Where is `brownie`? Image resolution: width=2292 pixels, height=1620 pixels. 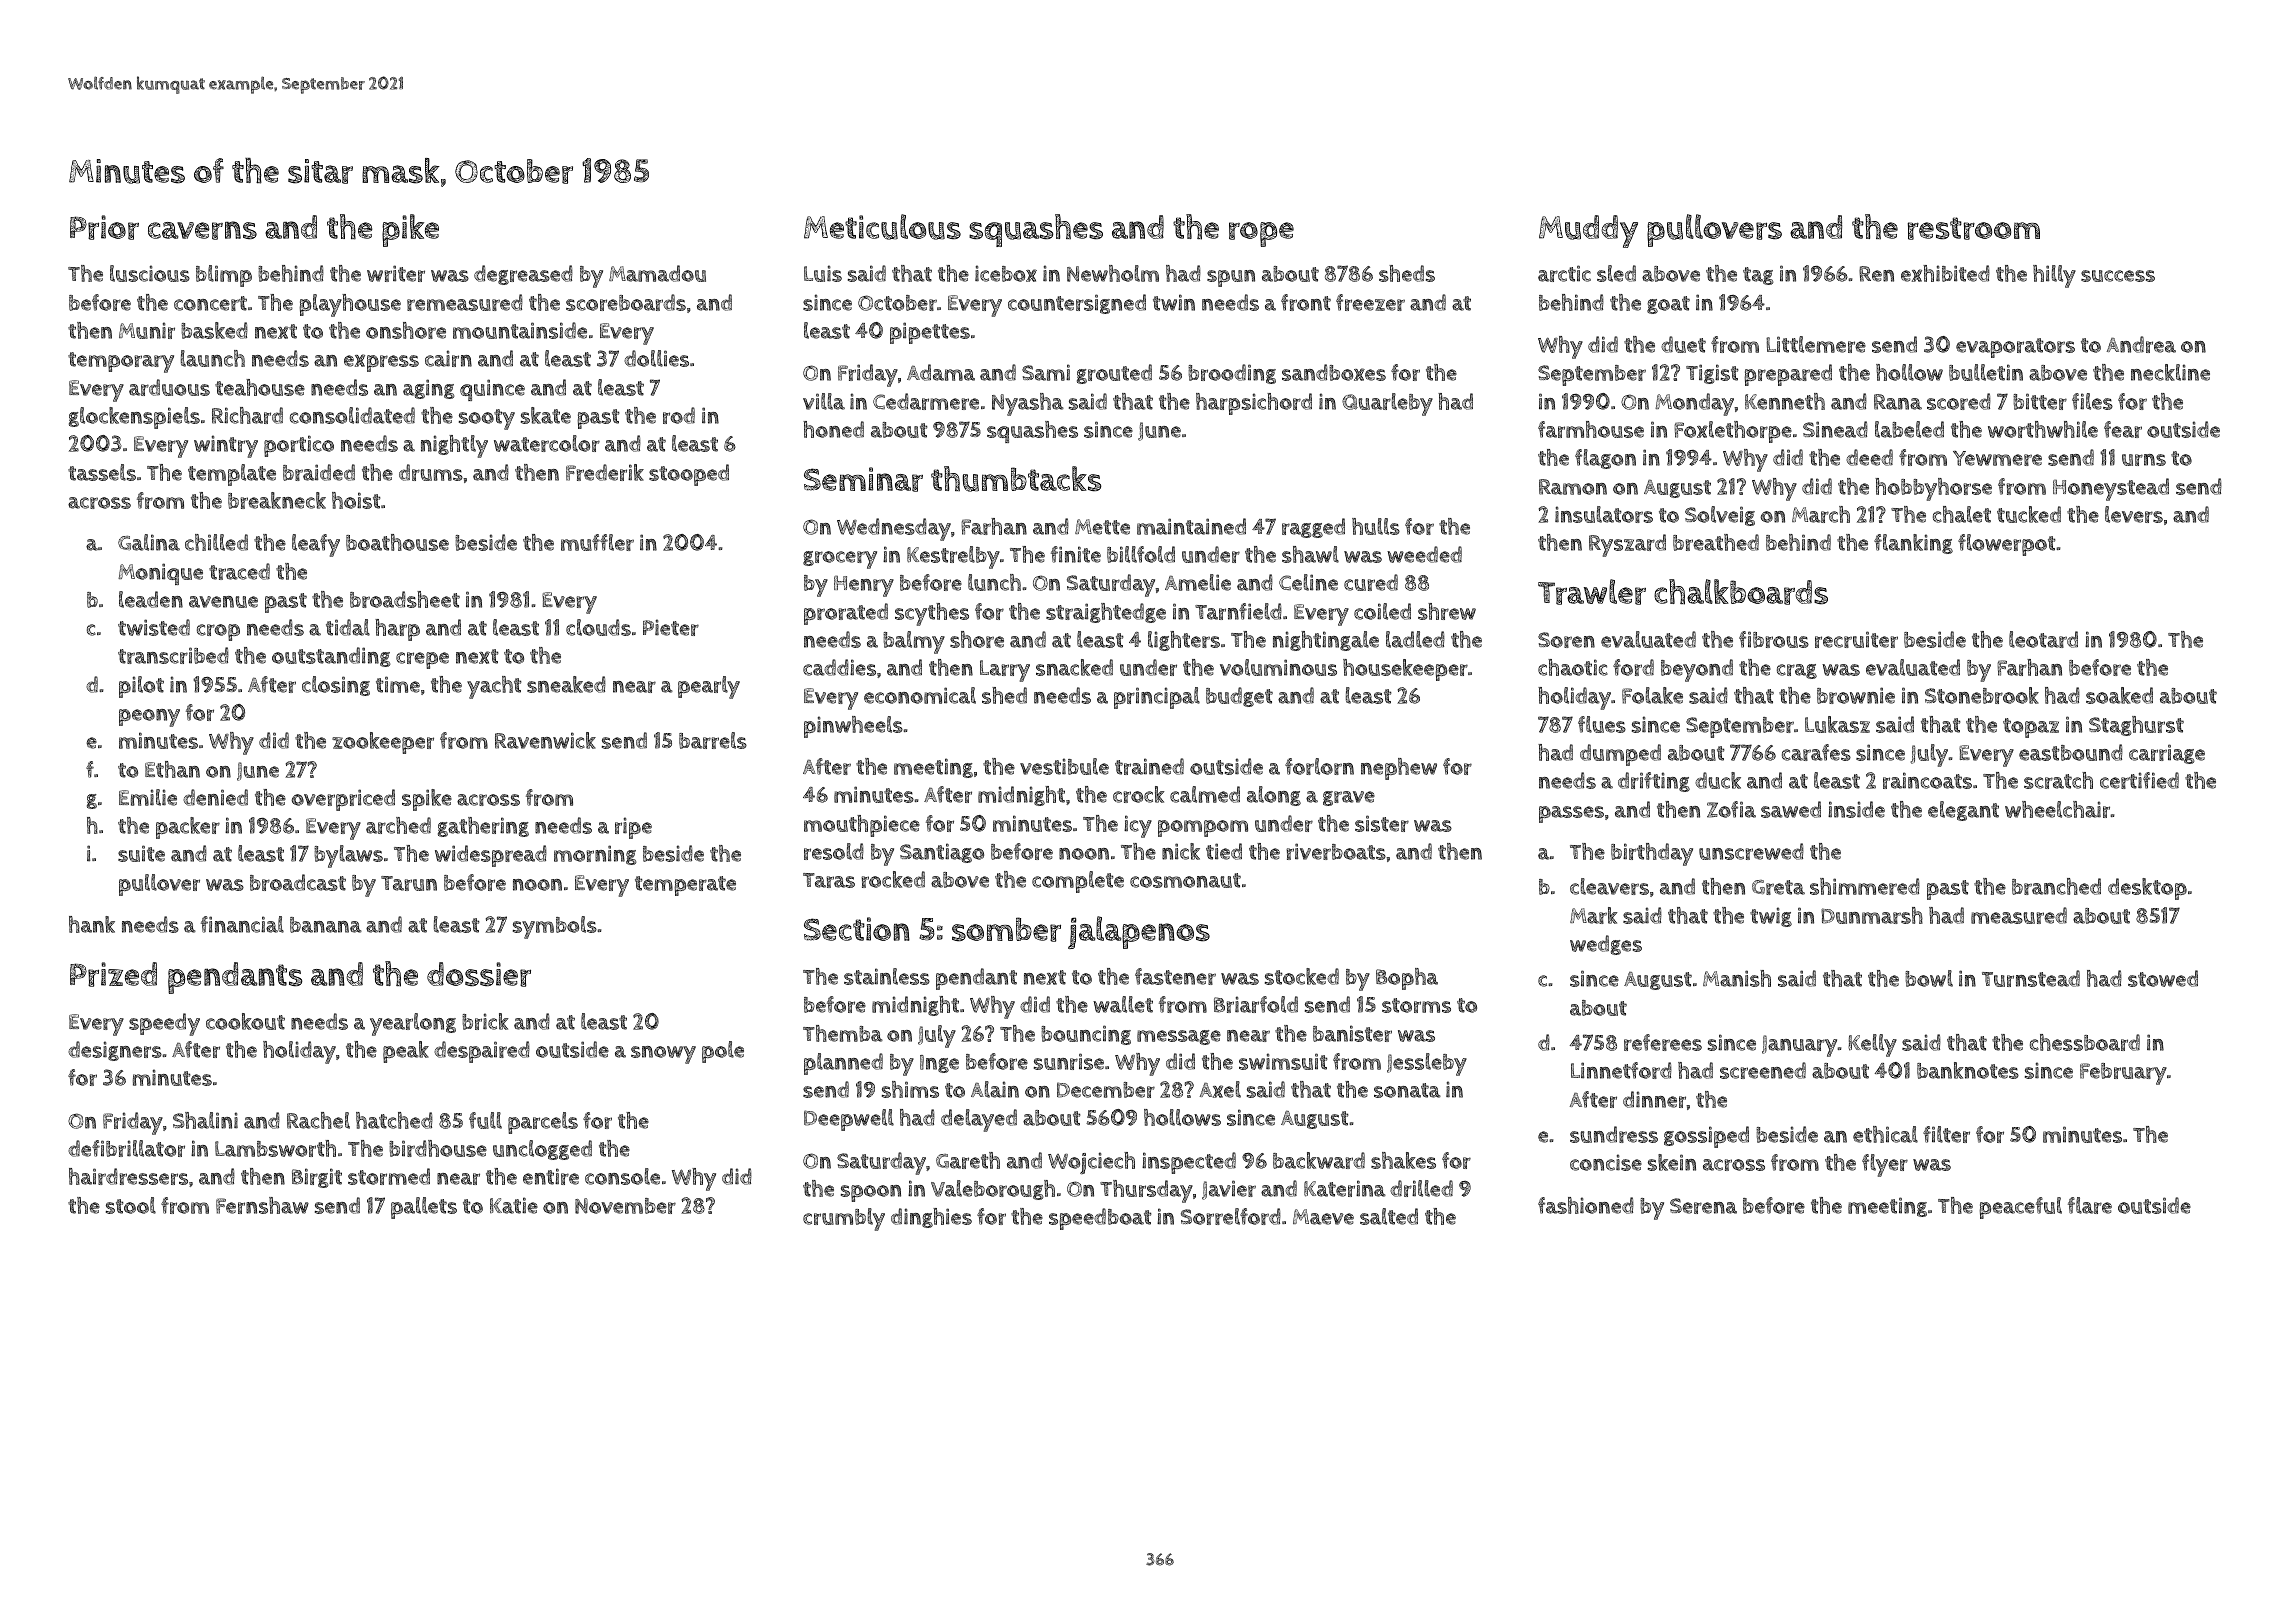
brownie is located at coordinates (1856, 695).
